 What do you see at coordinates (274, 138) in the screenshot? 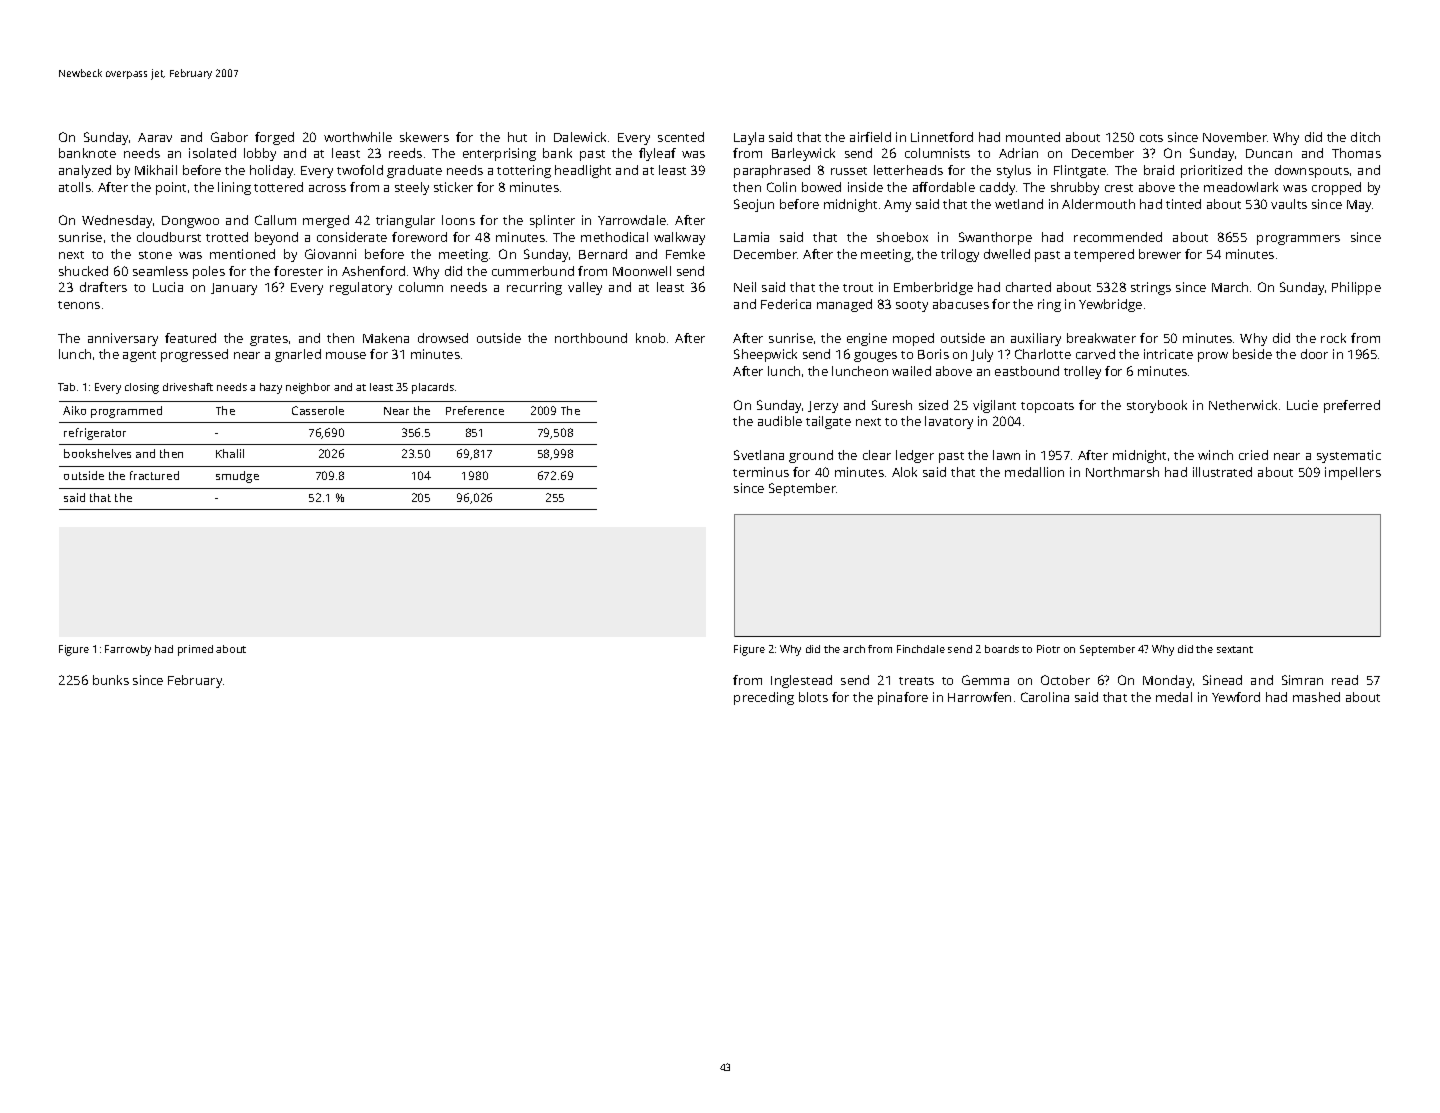
I see `forged` at bounding box center [274, 138].
